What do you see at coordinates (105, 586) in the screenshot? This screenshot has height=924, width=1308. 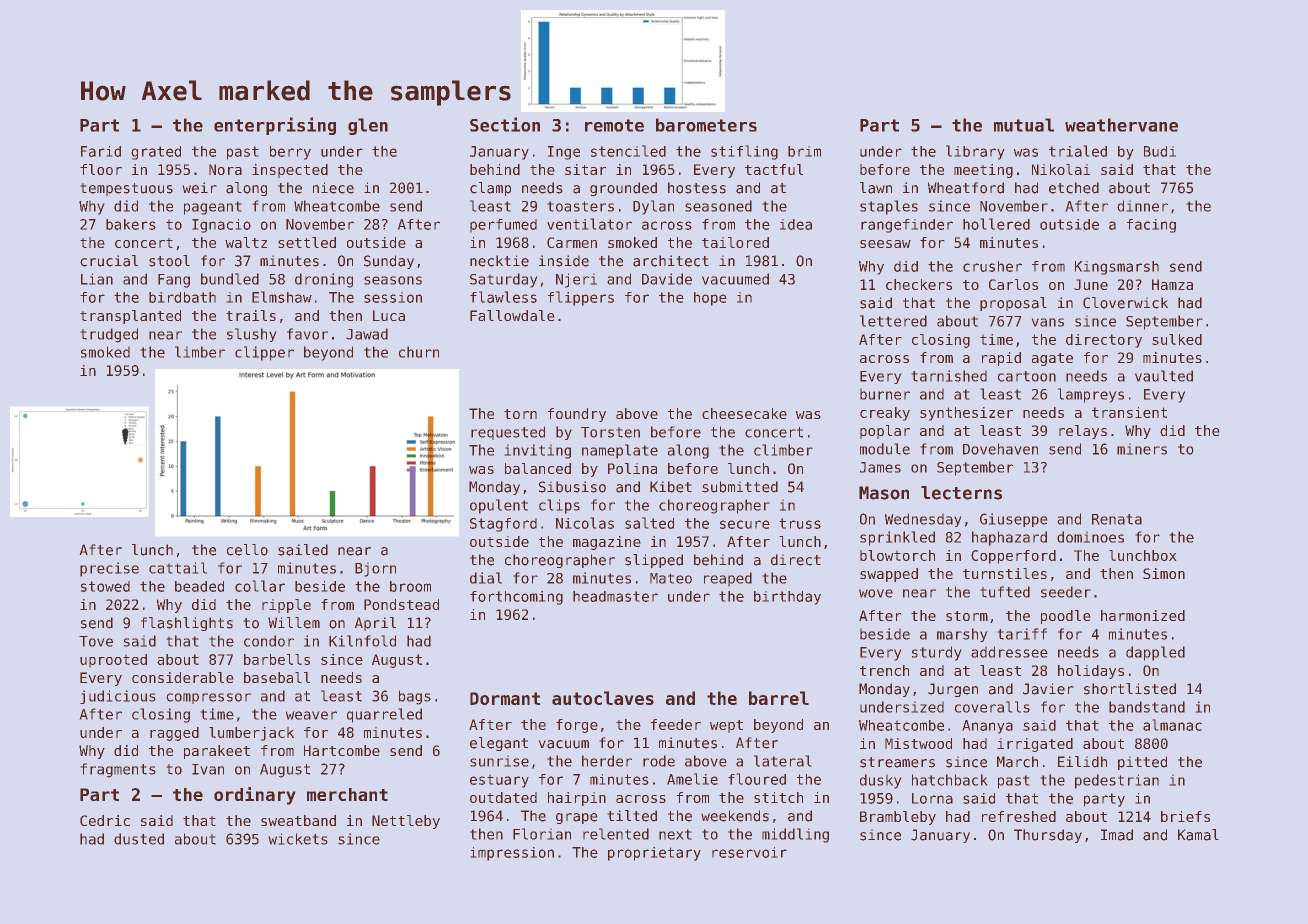 I see `stowed` at bounding box center [105, 586].
